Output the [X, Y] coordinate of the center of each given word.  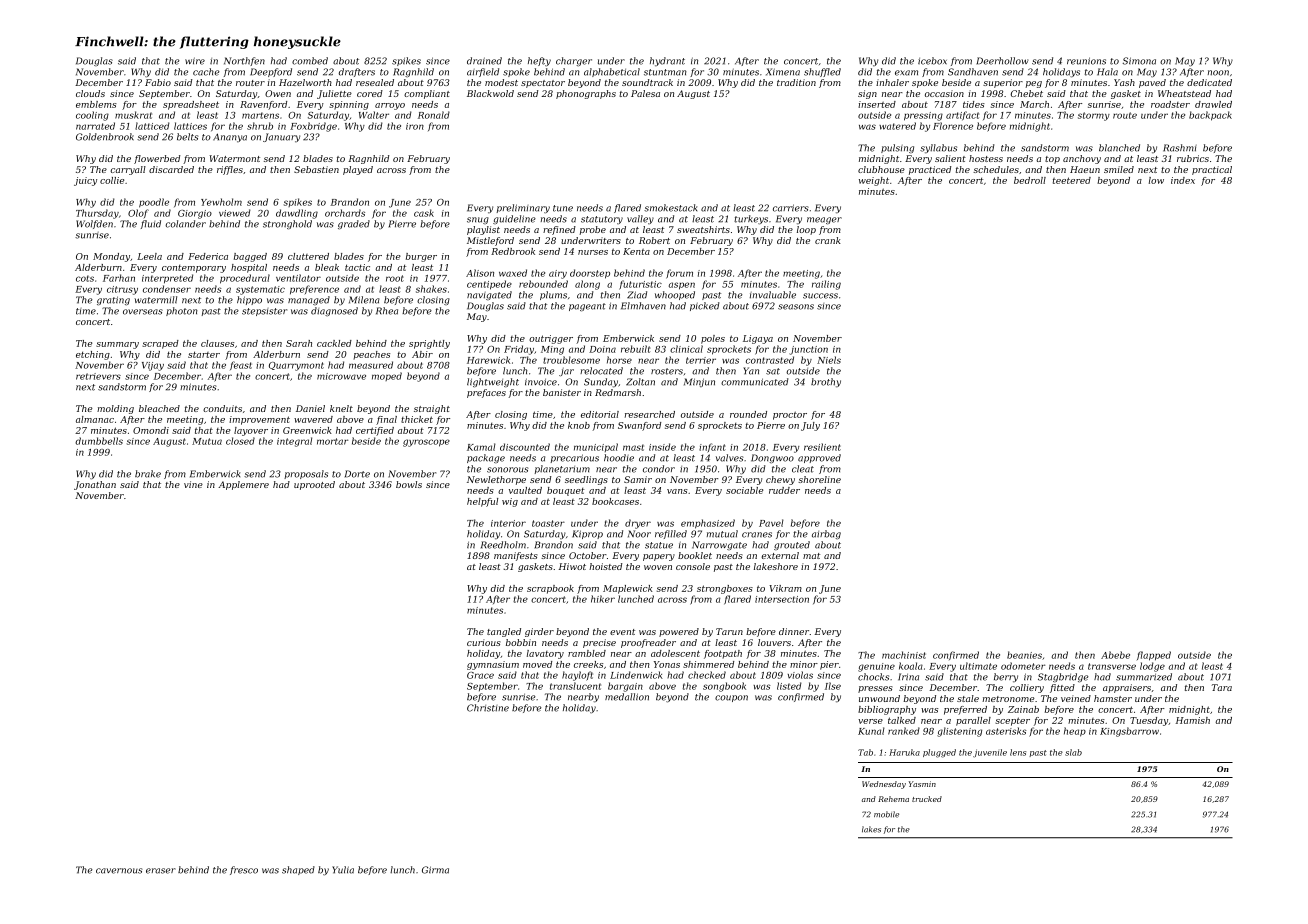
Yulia [343, 870]
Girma [435, 870]
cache [206, 72]
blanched [1119, 148]
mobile [886, 814]
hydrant [667, 61]
